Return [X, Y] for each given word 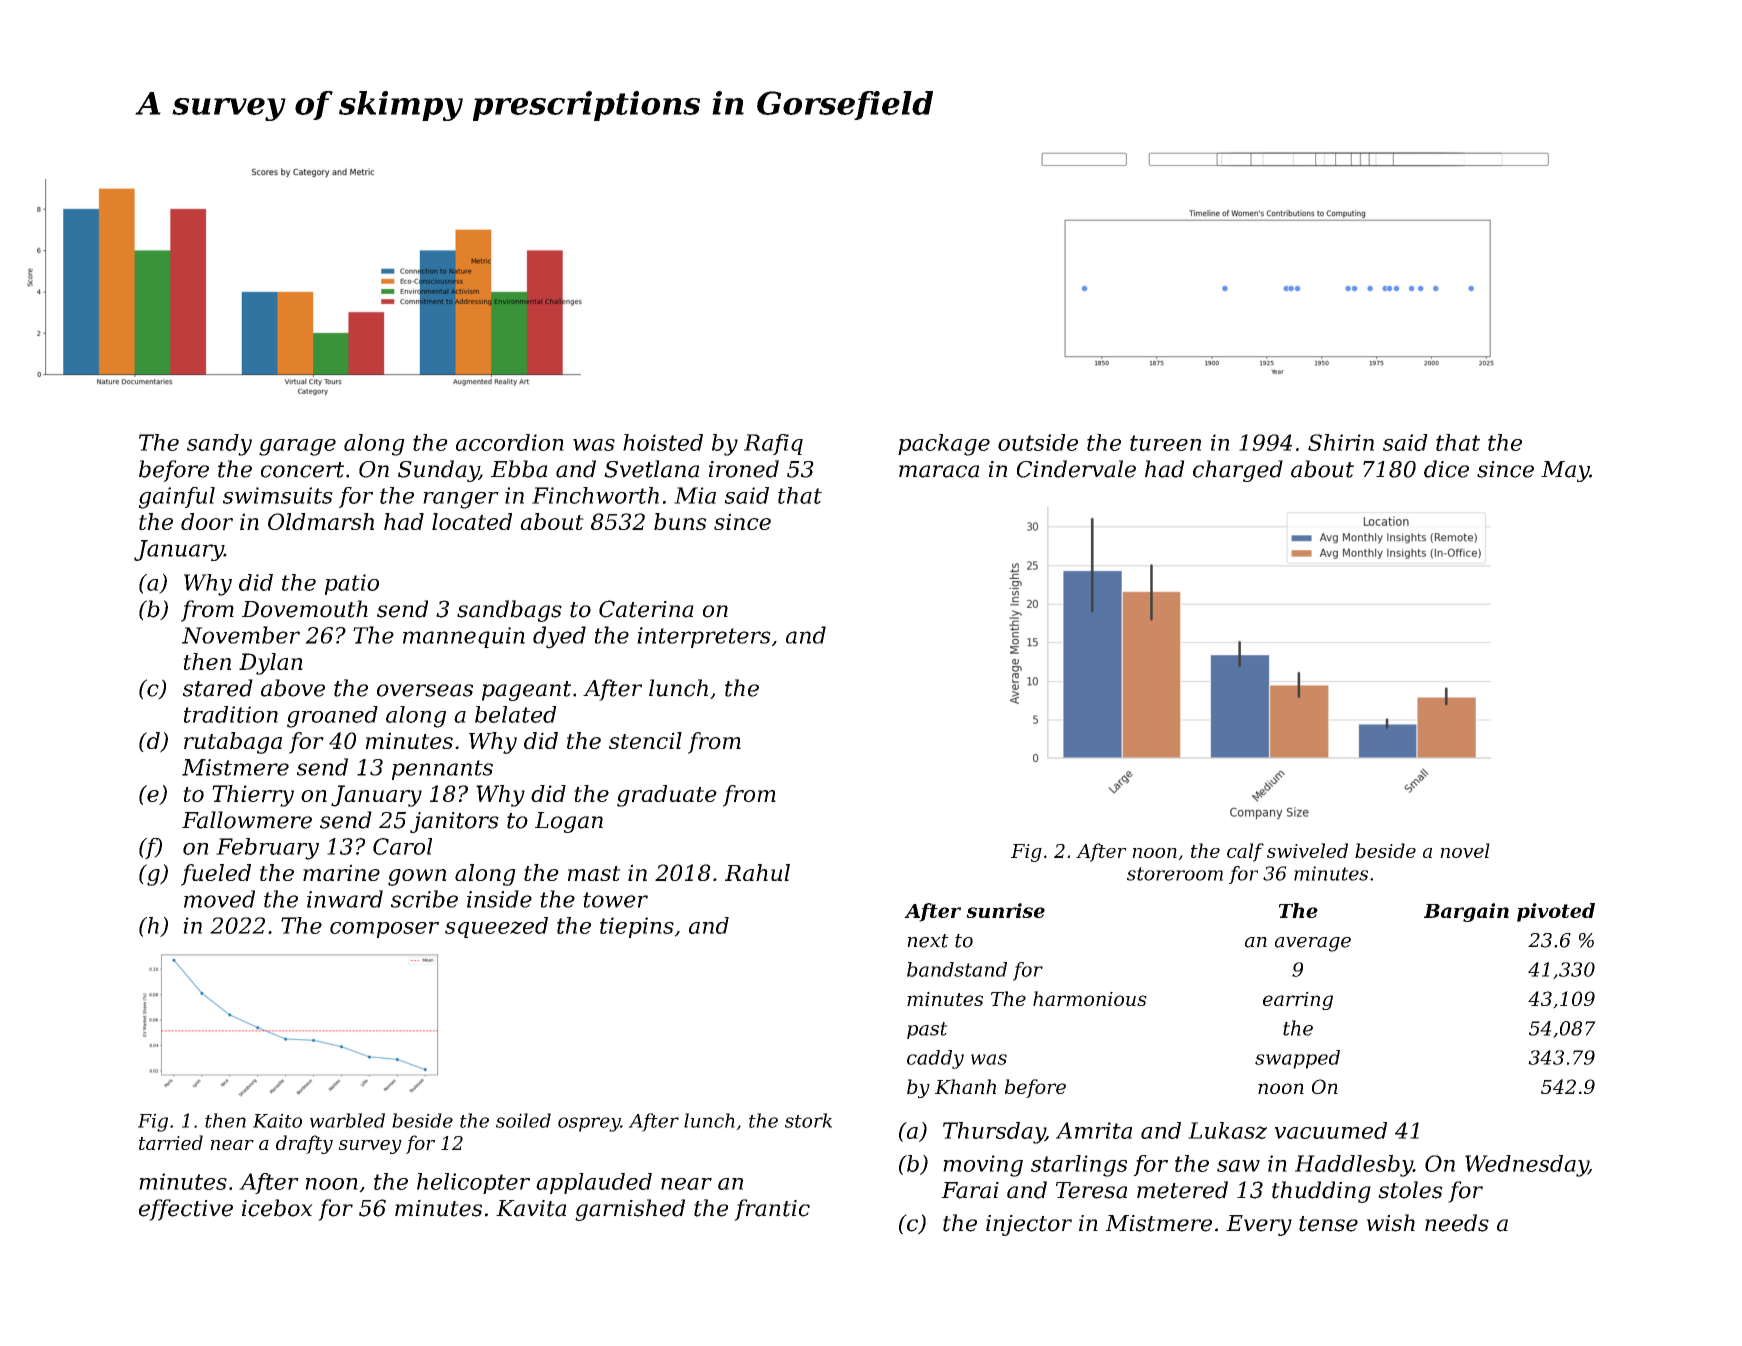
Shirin [1341, 442]
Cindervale [1076, 469]
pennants [442, 770]
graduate [667, 796]
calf [1245, 852]
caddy [935, 1059]
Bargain [1466, 912]
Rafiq [773, 444]
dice [1446, 469]
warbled [347, 1120]
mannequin [464, 637]
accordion [510, 442]
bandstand [957, 969]
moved [219, 899]
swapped [1297, 1059]
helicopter [473, 1183]
